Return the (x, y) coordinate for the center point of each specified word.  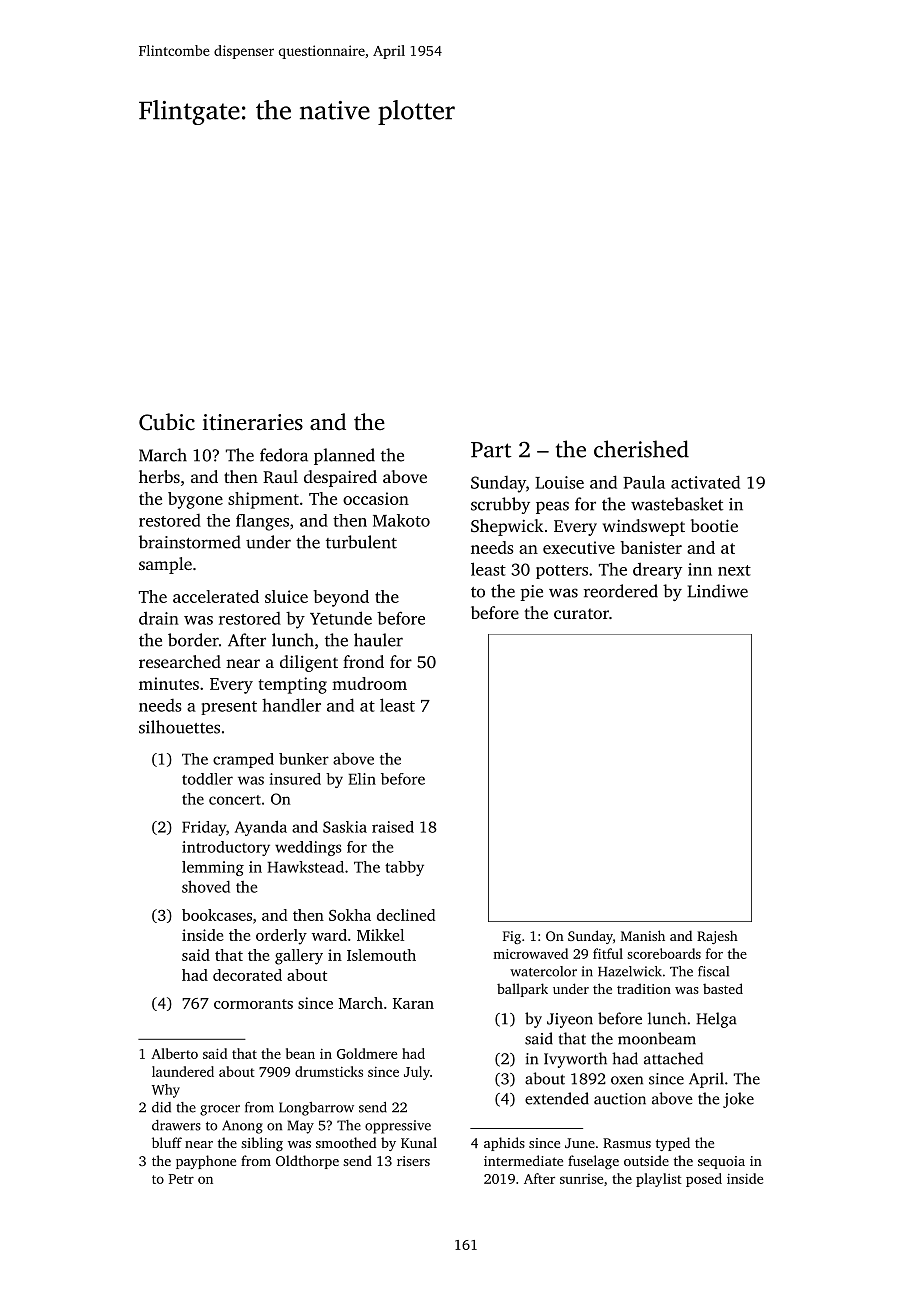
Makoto (401, 520)
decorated (247, 975)
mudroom (369, 683)
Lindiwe (717, 591)
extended (557, 1098)
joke (738, 1100)
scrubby (500, 505)
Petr (181, 1179)
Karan (413, 1003)
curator (581, 614)
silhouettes (179, 727)
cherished (641, 449)
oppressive (398, 1127)
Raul (280, 476)
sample (165, 565)
